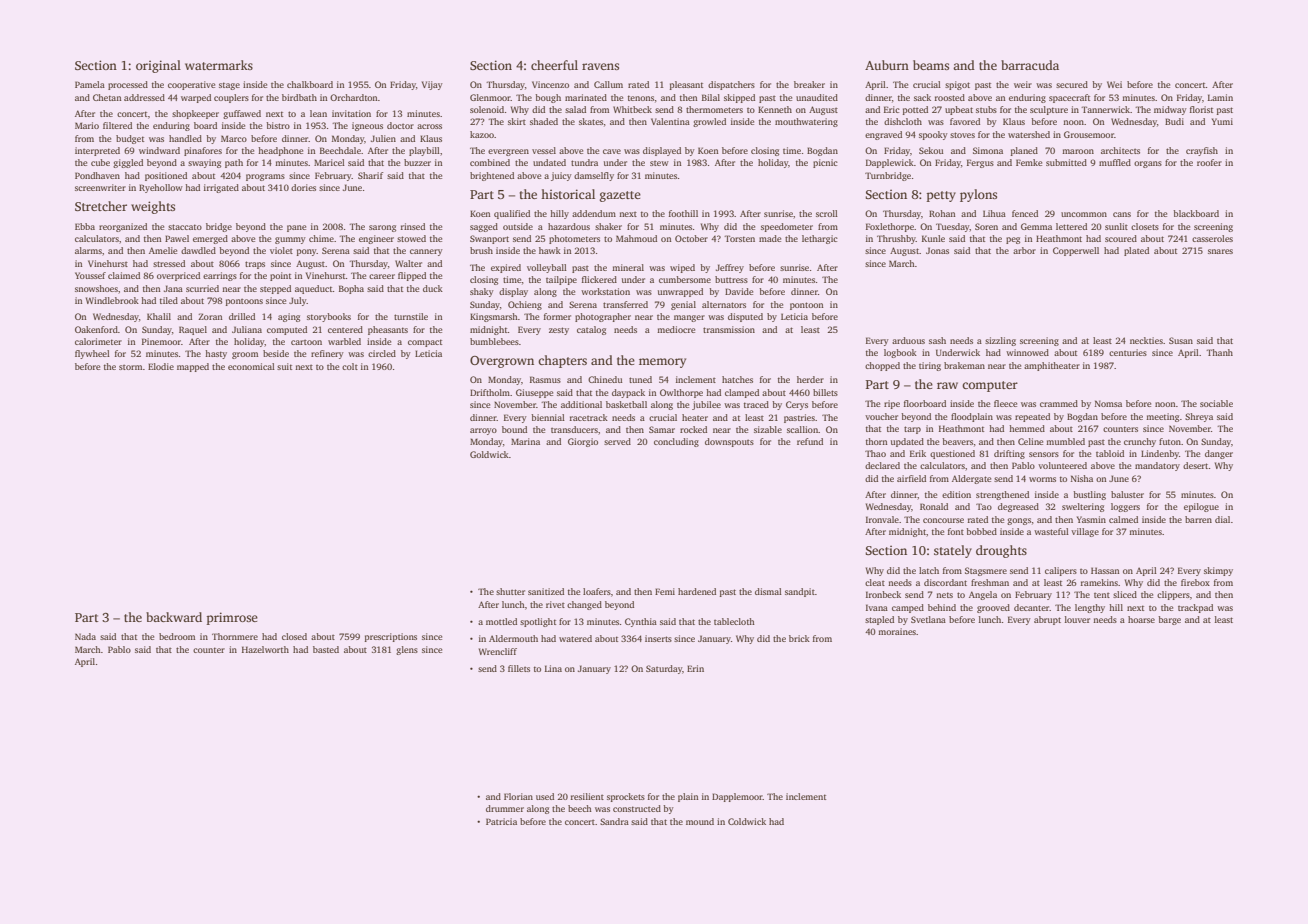  What do you see at coordinates (376, 239) in the screenshot?
I see `engineer` at bounding box center [376, 239].
